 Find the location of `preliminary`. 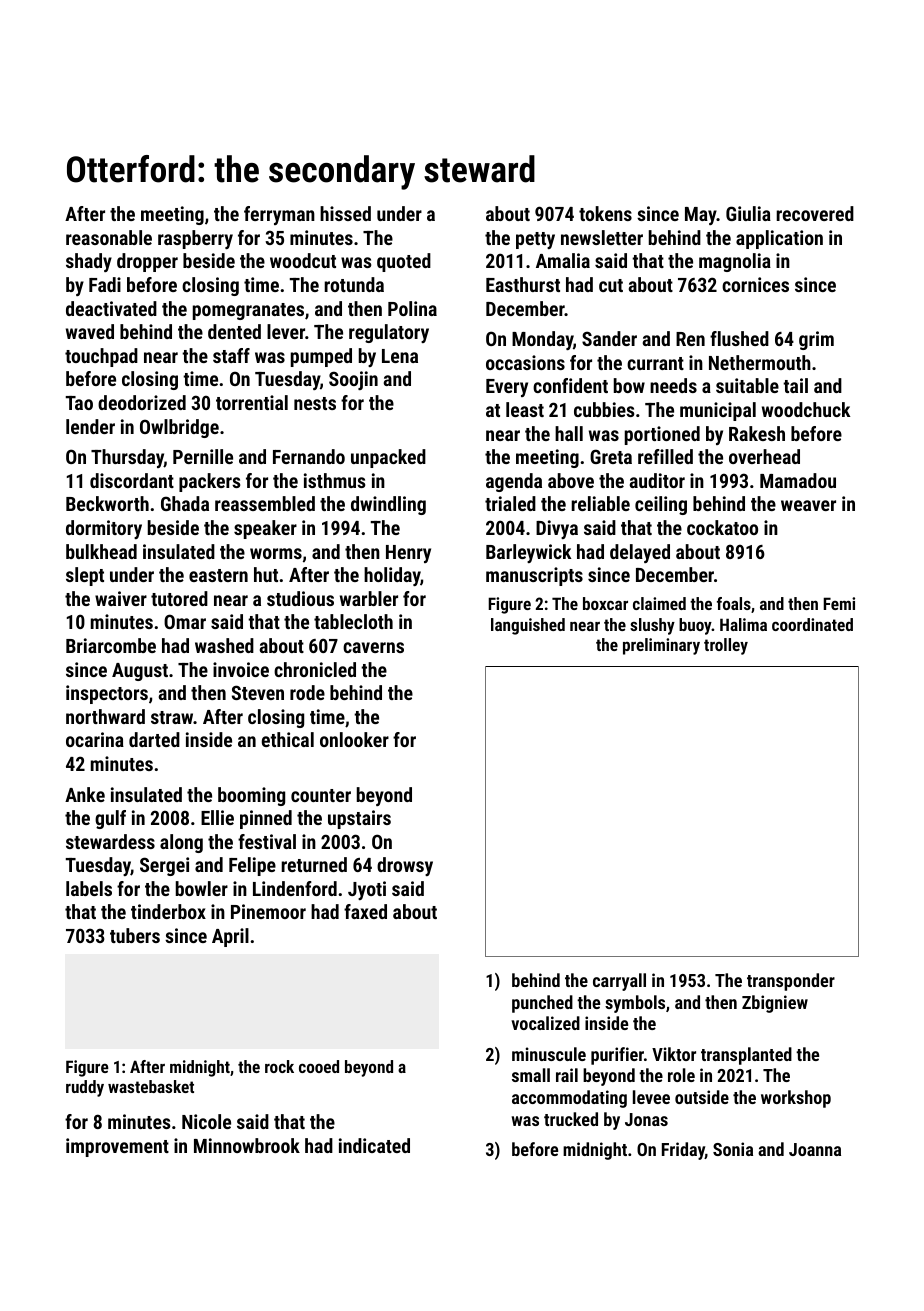

preliminary is located at coordinates (661, 646).
